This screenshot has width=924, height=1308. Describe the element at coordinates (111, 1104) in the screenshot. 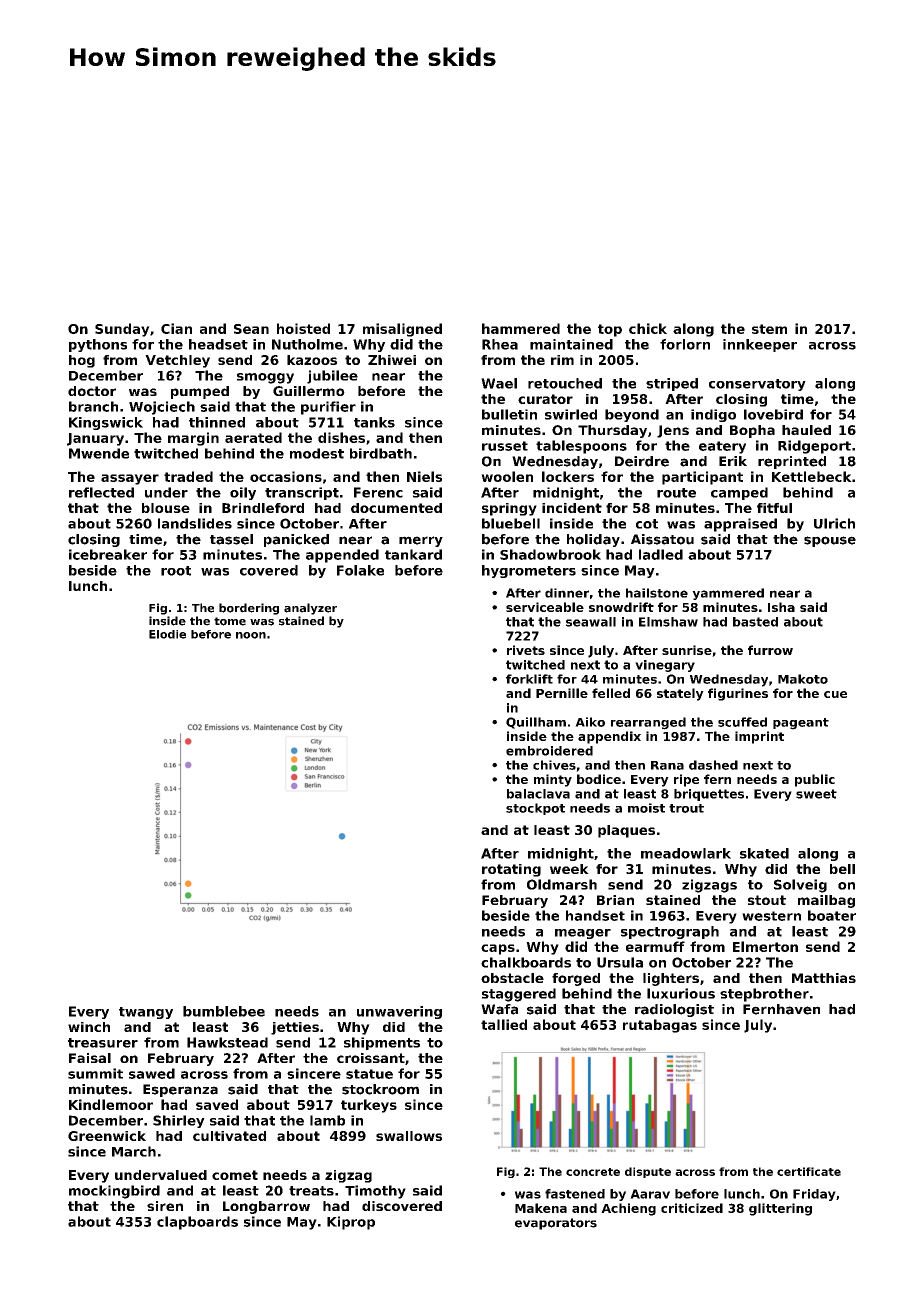

I see `Kindlemoor` at that location.
